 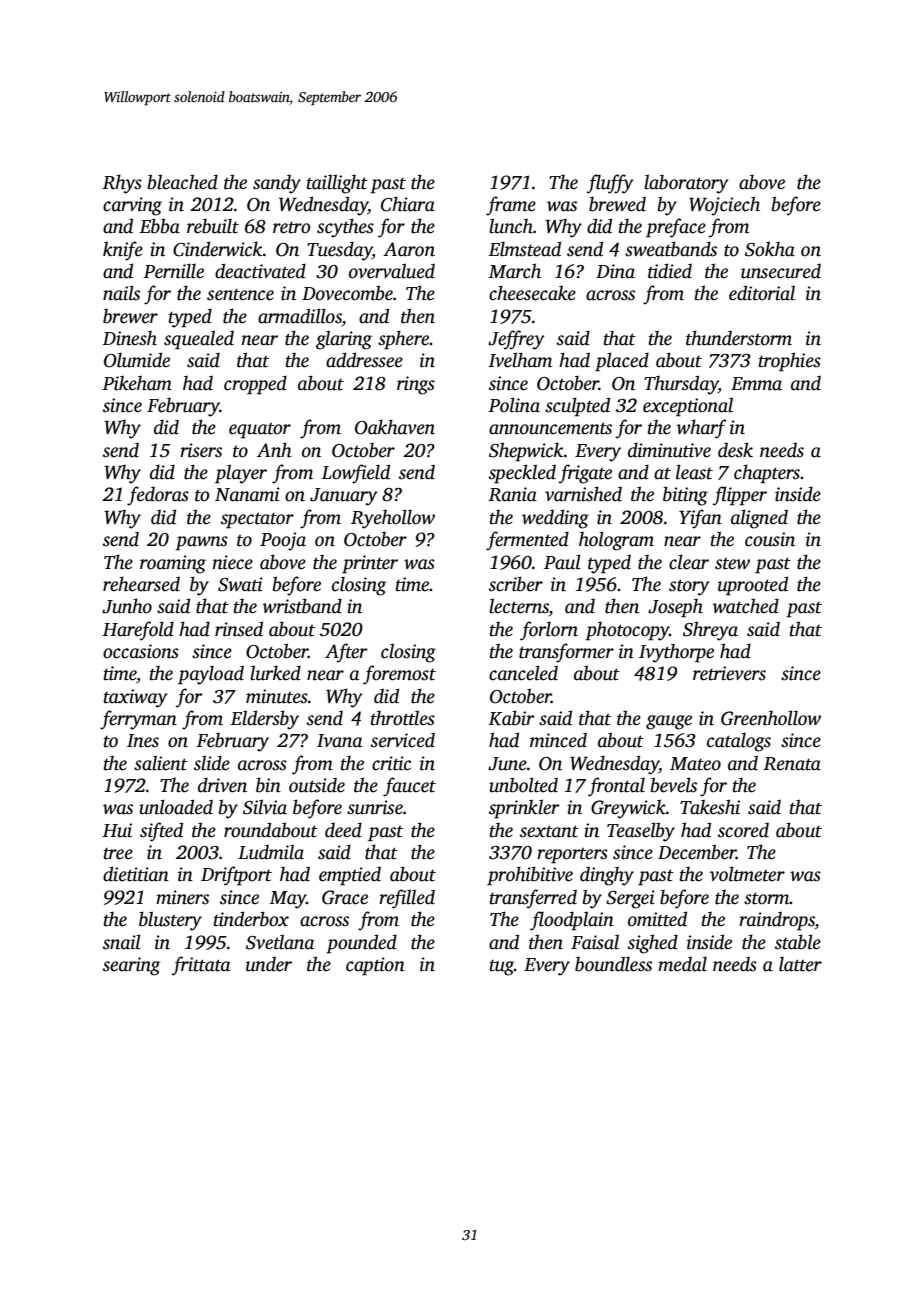 What do you see at coordinates (399, 675) in the page?
I see `foremost` at bounding box center [399, 675].
